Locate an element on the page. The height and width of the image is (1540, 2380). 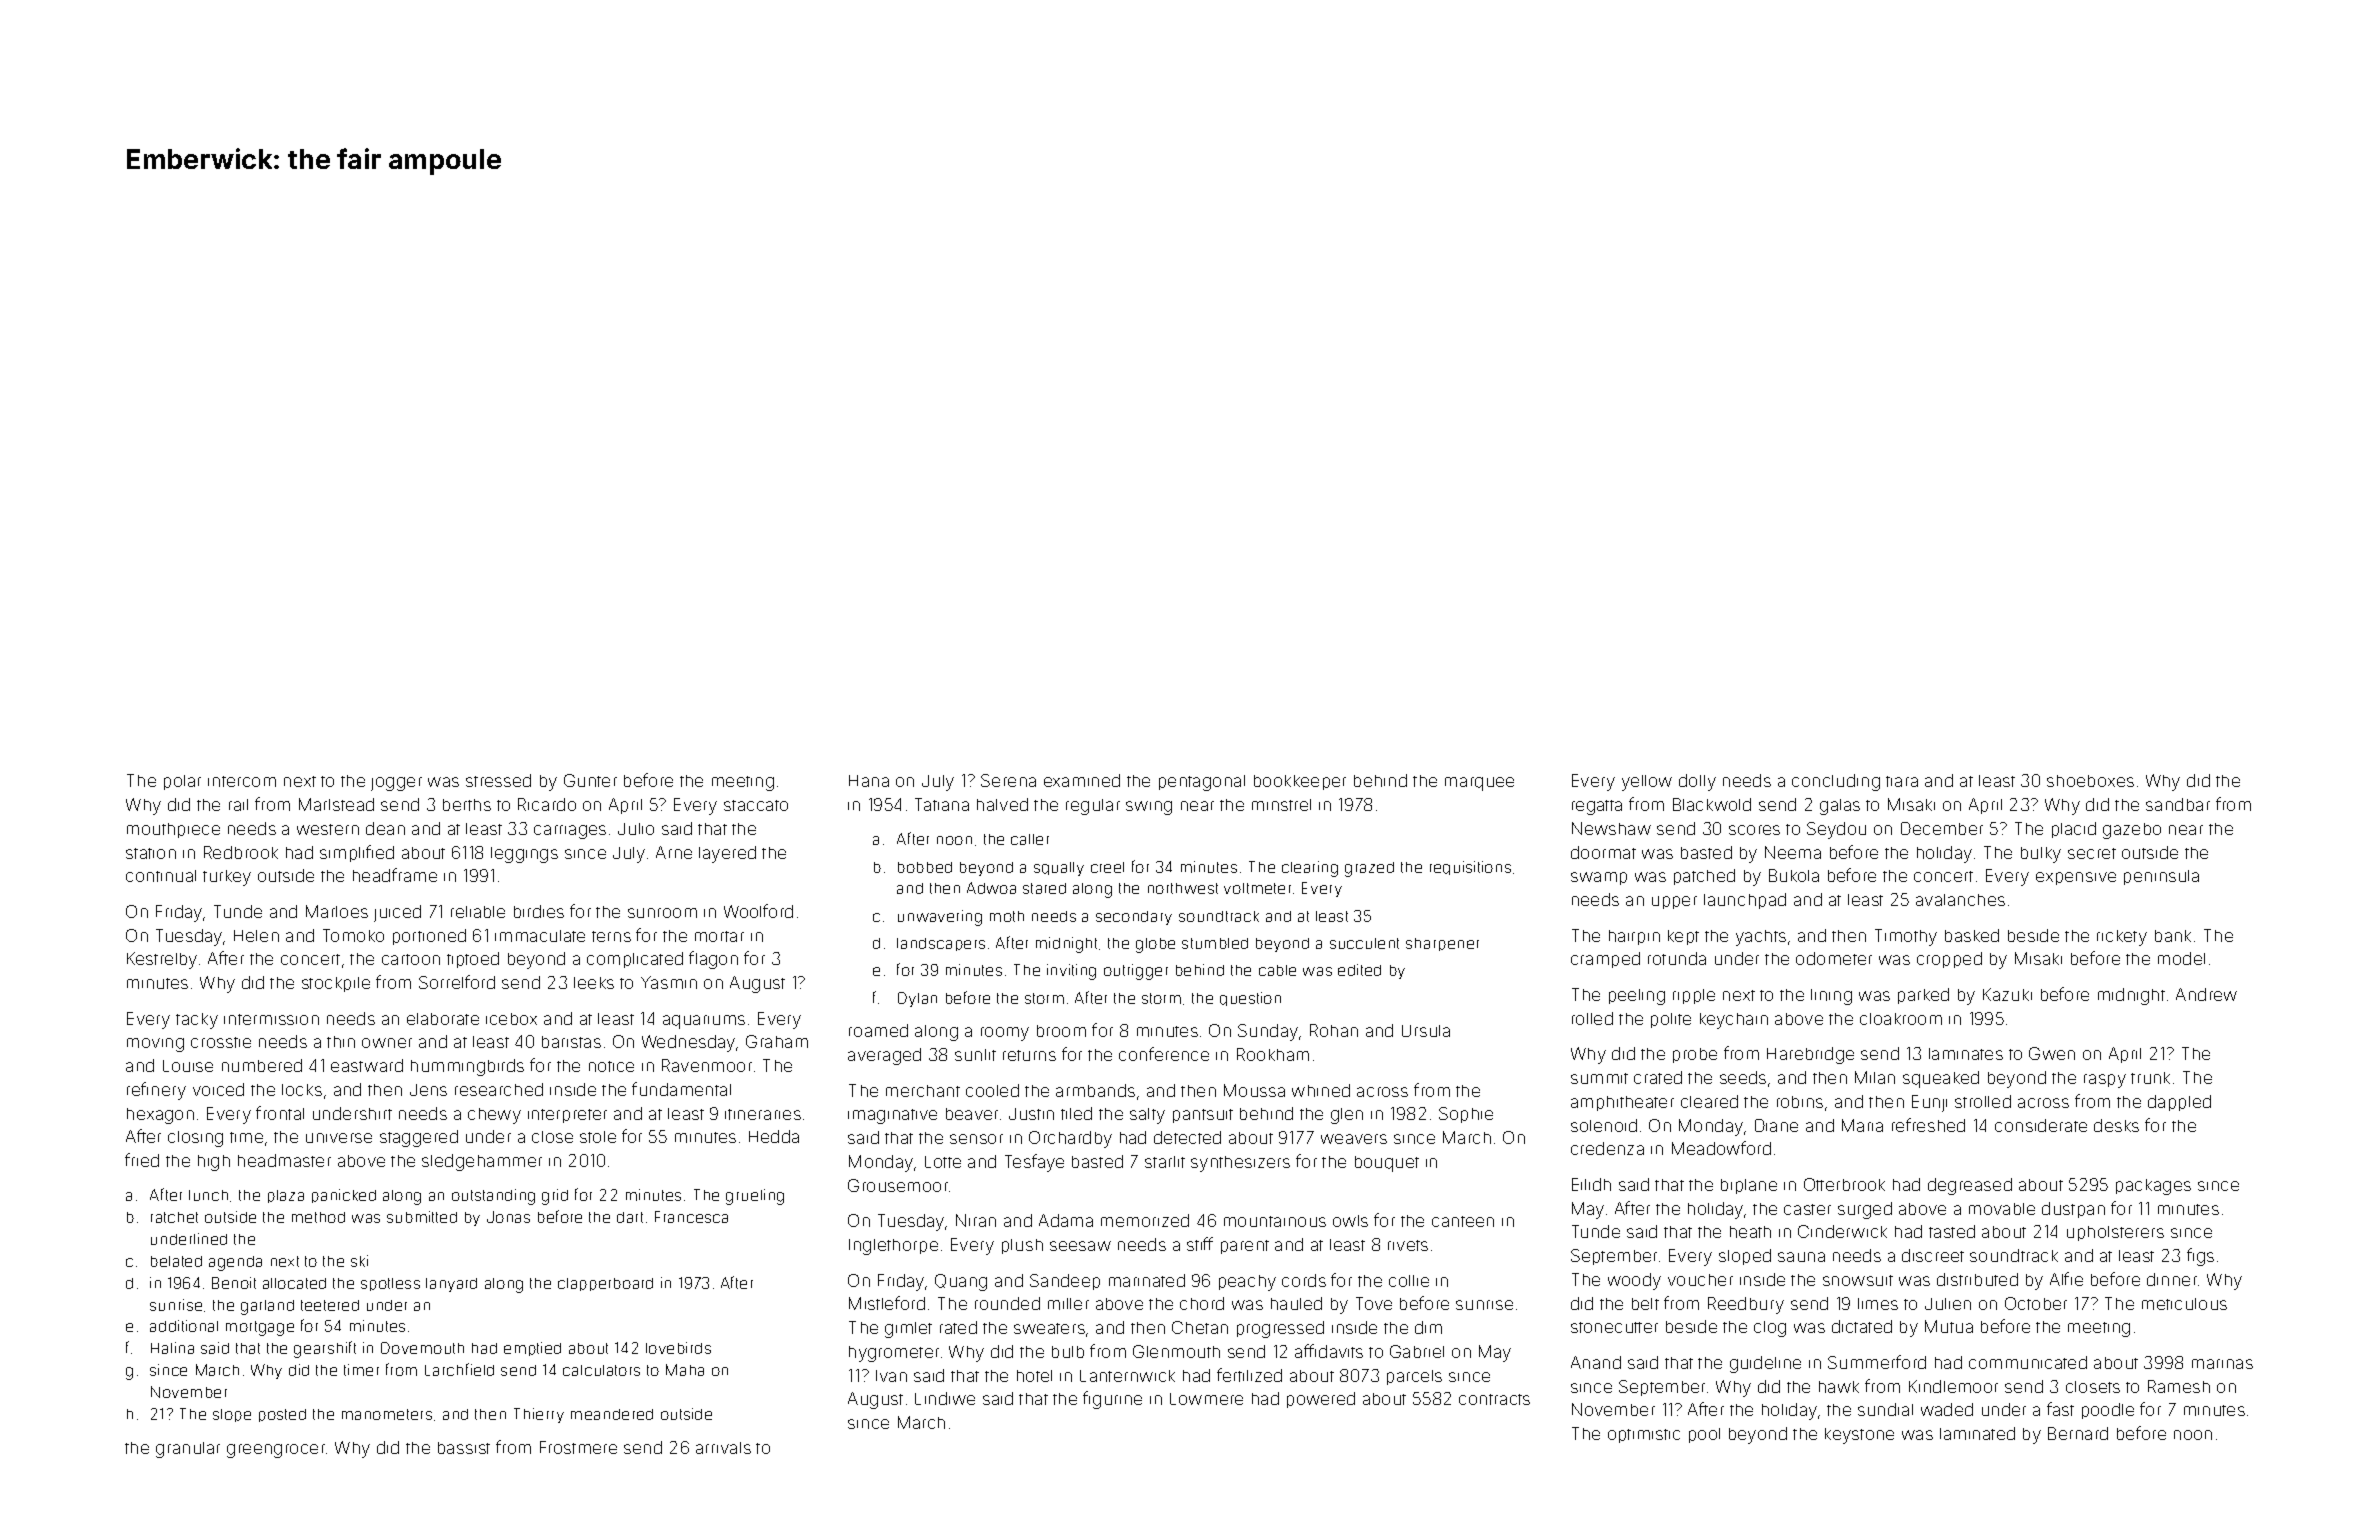
marquee is located at coordinates (1479, 784).
